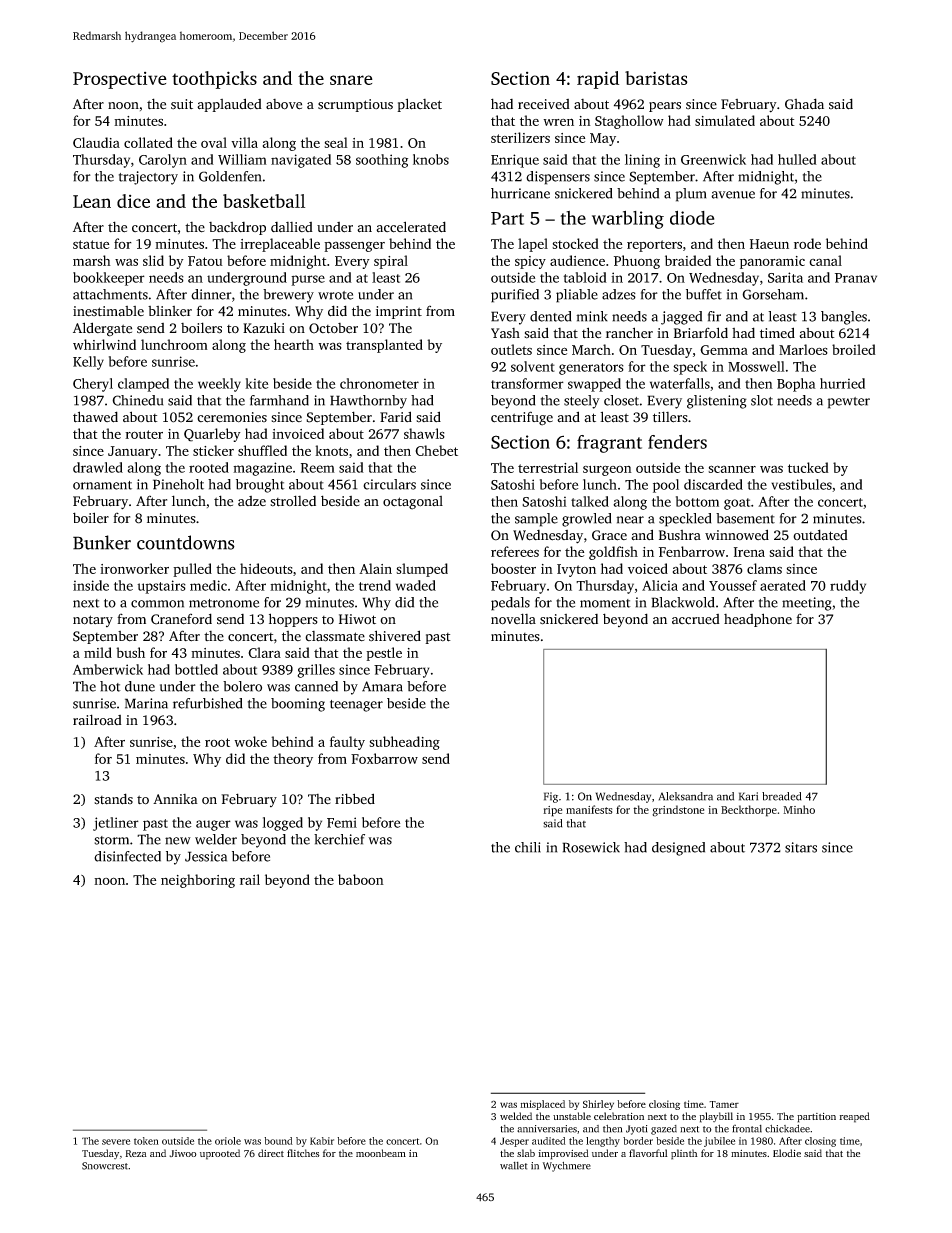 This document has height=1233, width=952. What do you see at coordinates (526, 1153) in the document?
I see `slab` at bounding box center [526, 1153].
